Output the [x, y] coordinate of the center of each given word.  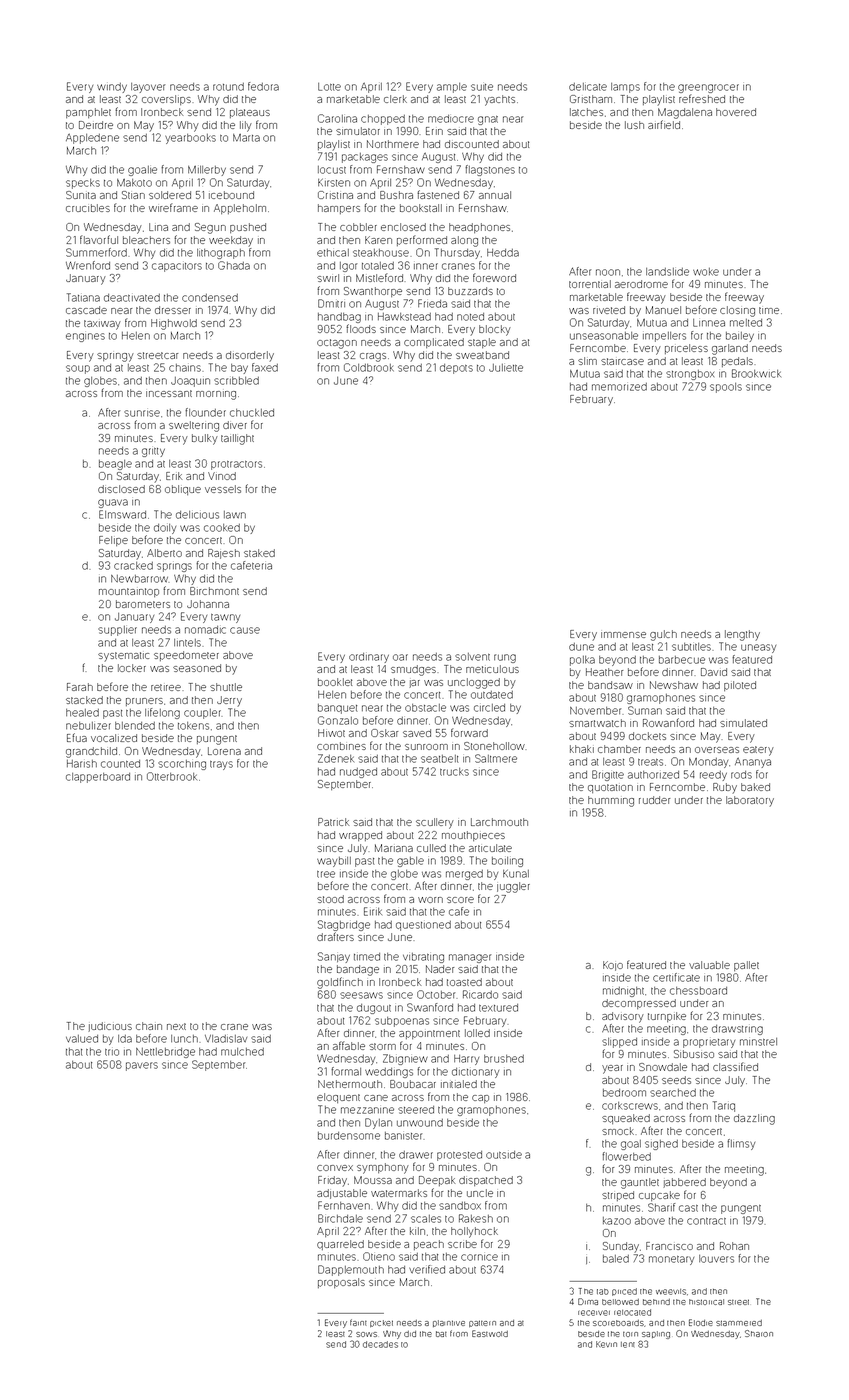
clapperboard [98, 778]
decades [380, 1344]
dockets [647, 736]
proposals [341, 1283]
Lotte [329, 87]
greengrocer [708, 88]
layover [148, 88]
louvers [716, 1259]
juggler [513, 887]
